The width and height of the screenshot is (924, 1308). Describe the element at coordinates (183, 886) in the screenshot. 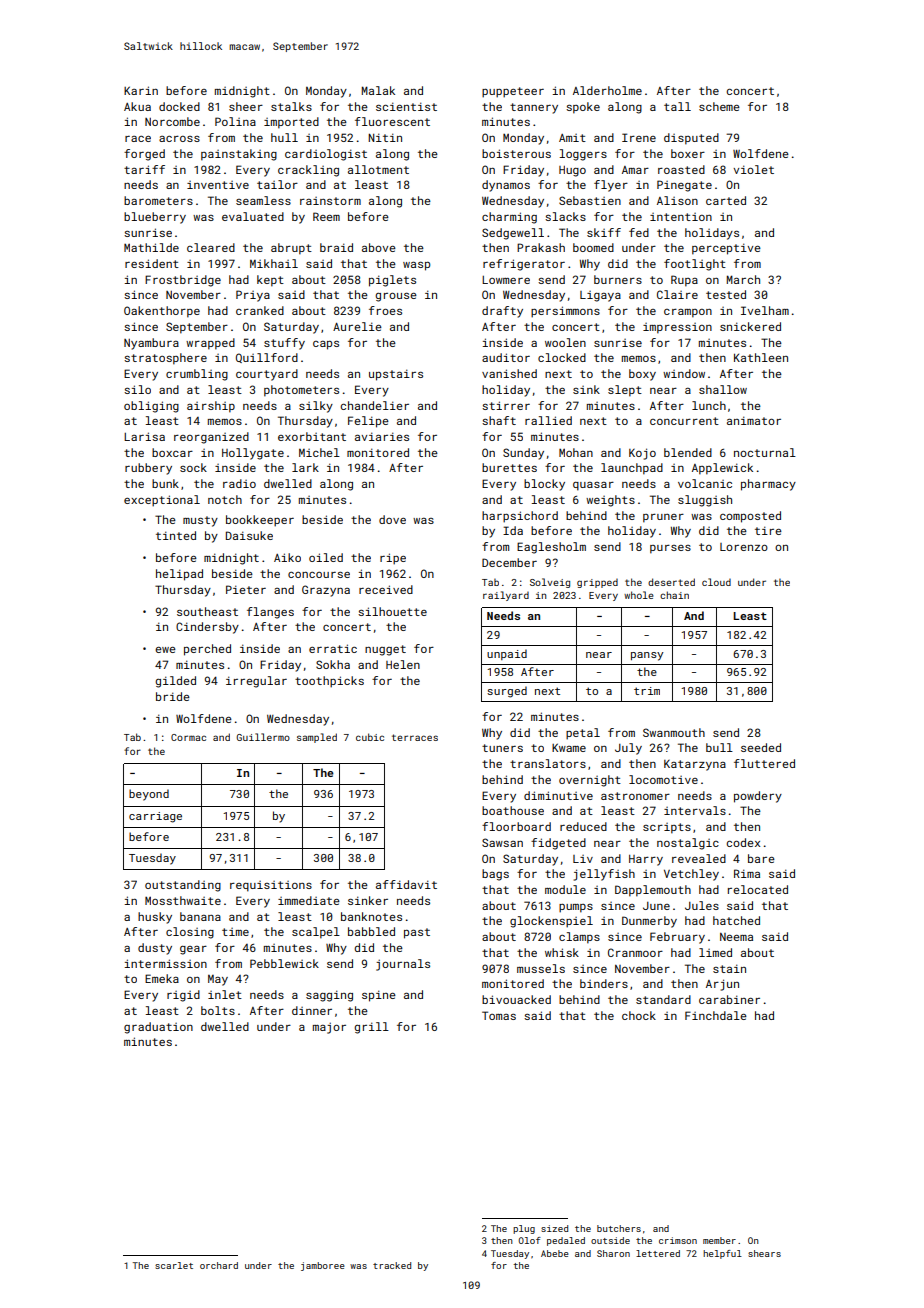

I see `outstanding` at that location.
